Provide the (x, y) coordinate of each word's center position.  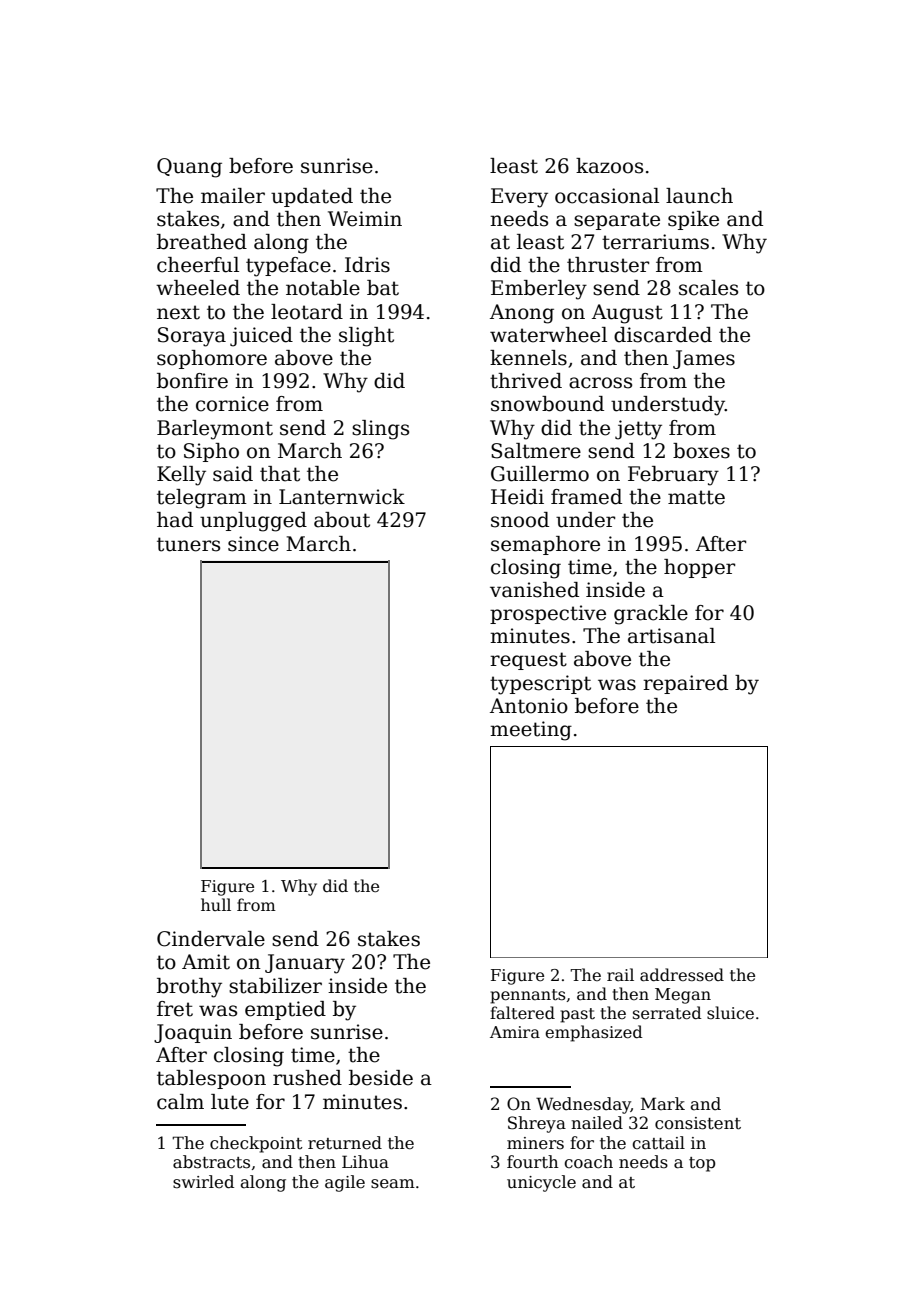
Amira (515, 1032)
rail (620, 974)
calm (180, 1102)
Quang (189, 168)
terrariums (655, 242)
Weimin (365, 219)
